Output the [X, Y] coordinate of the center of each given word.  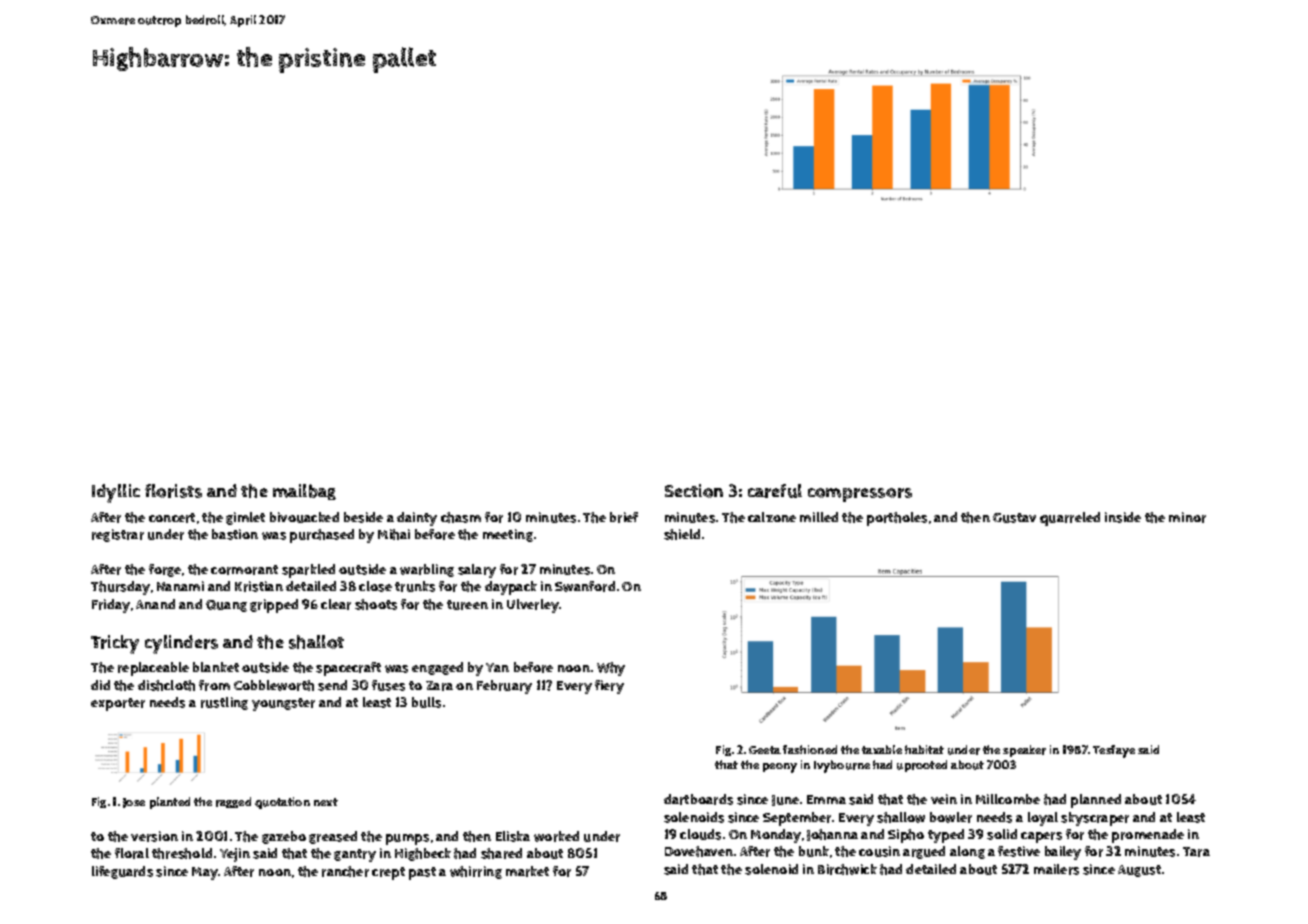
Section [694, 491]
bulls [426, 702]
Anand [155, 604]
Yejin [235, 855]
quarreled [1070, 519]
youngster [283, 704]
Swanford [585, 586]
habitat [924, 749]
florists [173, 491]
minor [1187, 517]
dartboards [698, 799]
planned [1096, 801]
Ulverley [533, 606]
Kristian [259, 586]
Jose [134, 803]
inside [1123, 517]
